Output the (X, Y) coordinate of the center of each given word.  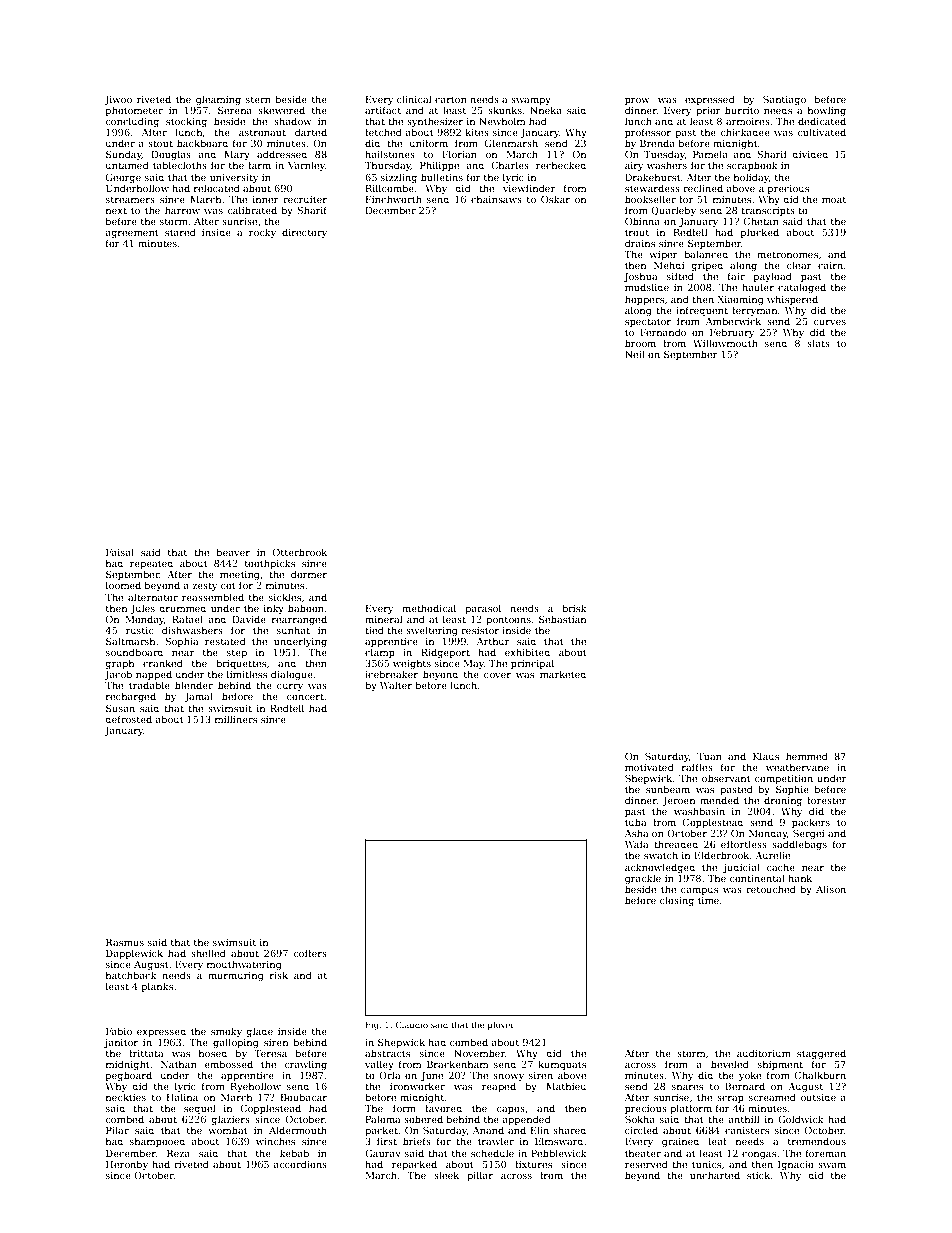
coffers (310, 953)
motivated (649, 767)
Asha (637, 833)
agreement (132, 233)
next (116, 210)
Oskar (555, 199)
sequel (200, 1109)
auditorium (764, 1053)
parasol (483, 609)
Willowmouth (725, 343)
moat (834, 199)
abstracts (387, 1053)
